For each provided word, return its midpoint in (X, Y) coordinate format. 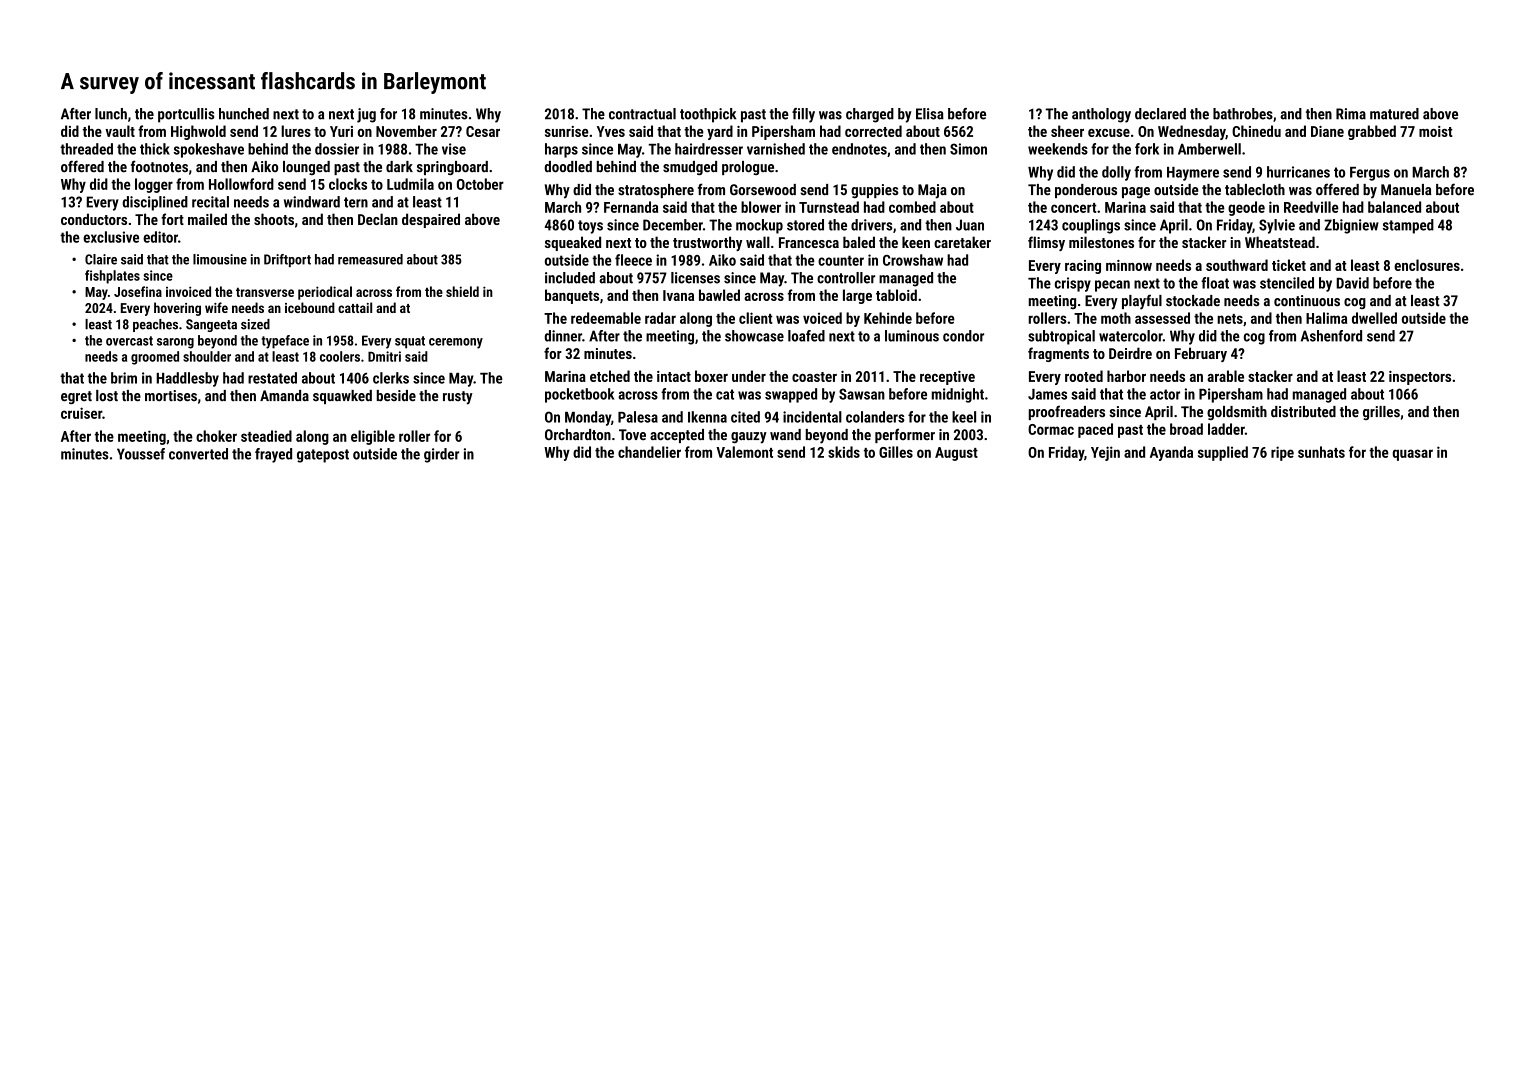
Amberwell (1209, 149)
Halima (1326, 318)
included (570, 278)
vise (454, 149)
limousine (220, 259)
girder (441, 455)
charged (870, 115)
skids (844, 452)
